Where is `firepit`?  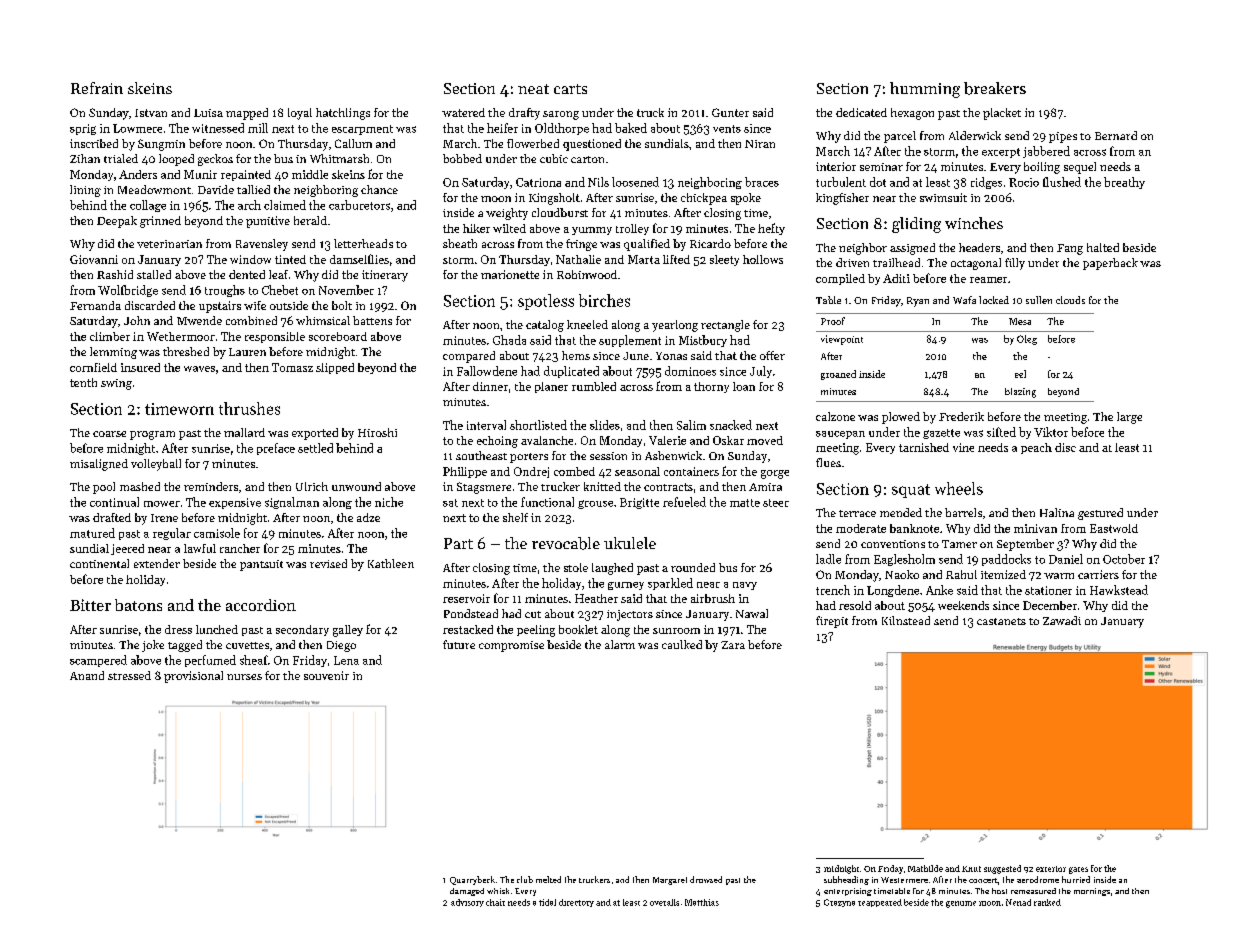 firepit is located at coordinates (832, 622).
